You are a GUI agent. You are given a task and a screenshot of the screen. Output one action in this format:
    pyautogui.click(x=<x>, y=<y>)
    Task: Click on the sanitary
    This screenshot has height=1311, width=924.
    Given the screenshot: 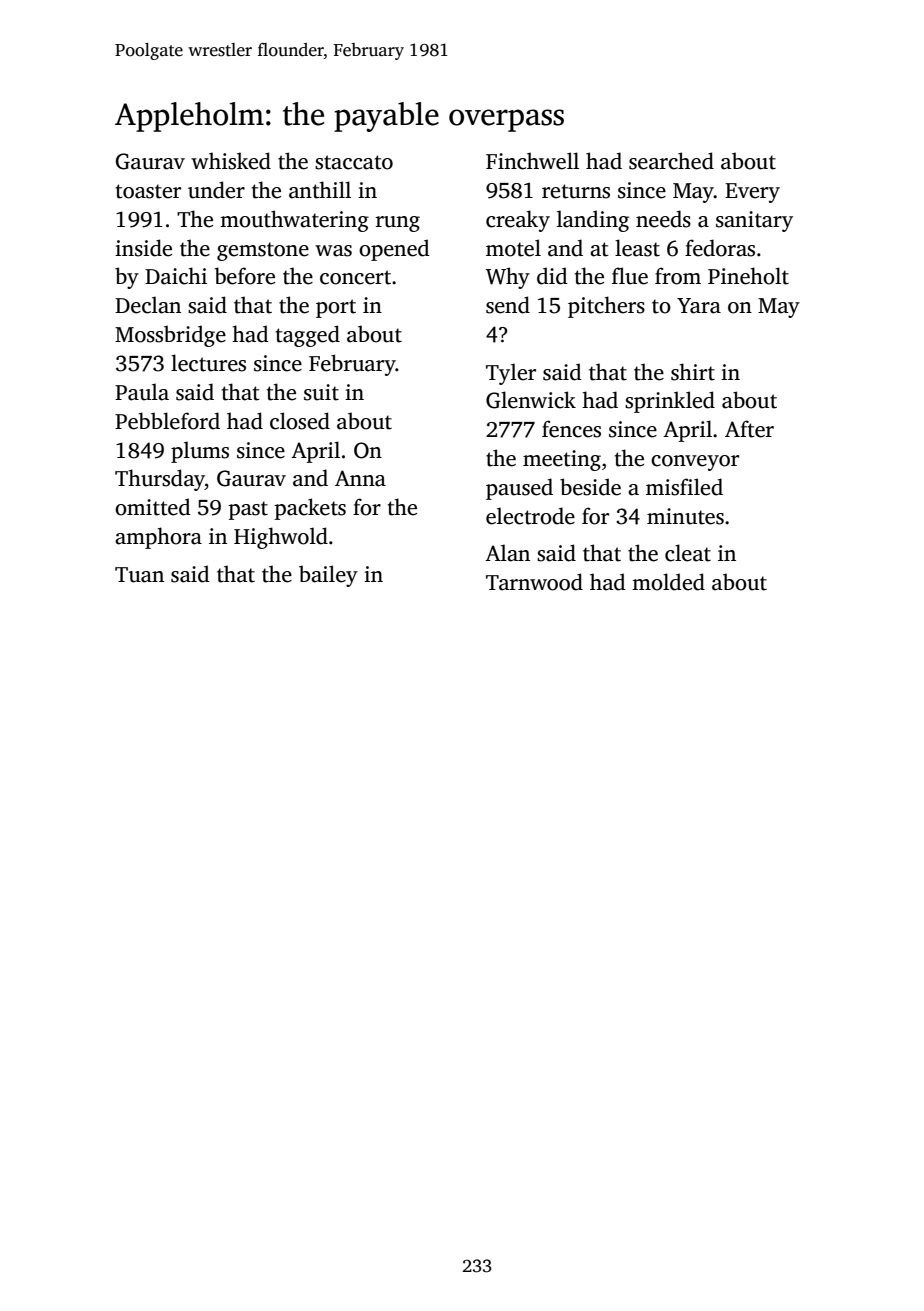 What is the action you would take?
    pyautogui.click(x=754, y=221)
